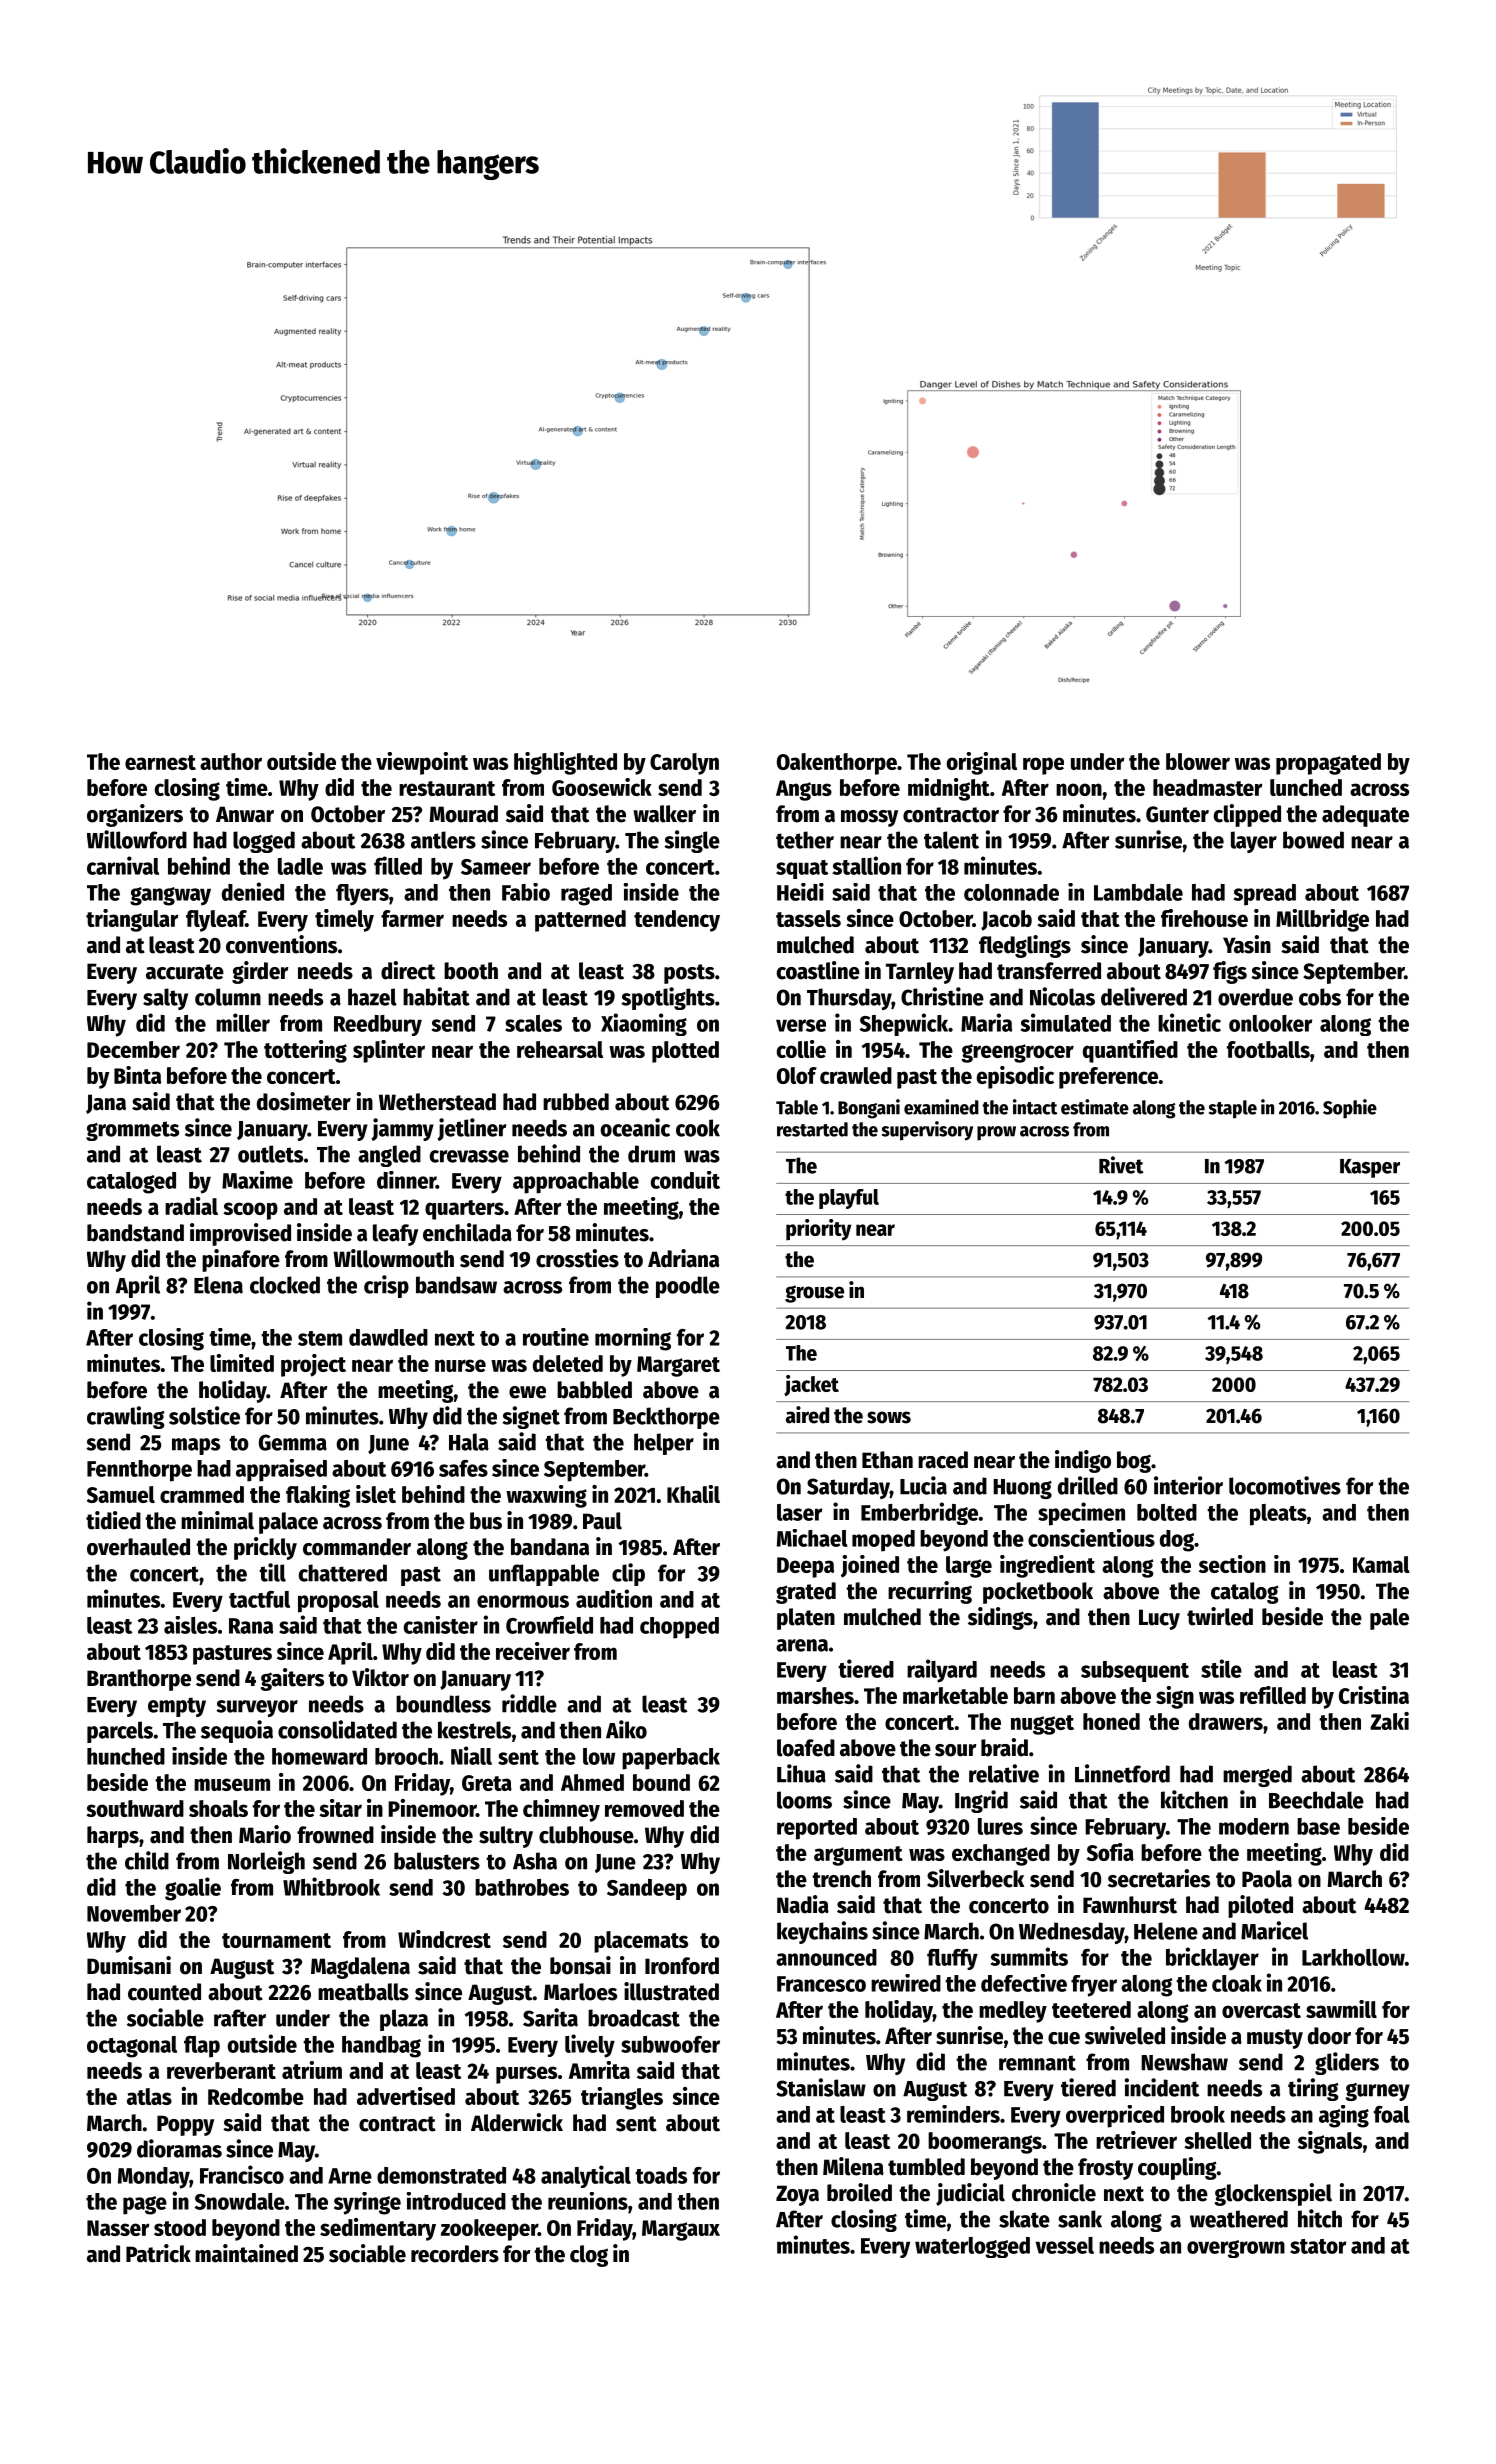 The image size is (1496, 2464). Describe the element at coordinates (312, 2070) in the screenshot. I see `atrium` at that location.
